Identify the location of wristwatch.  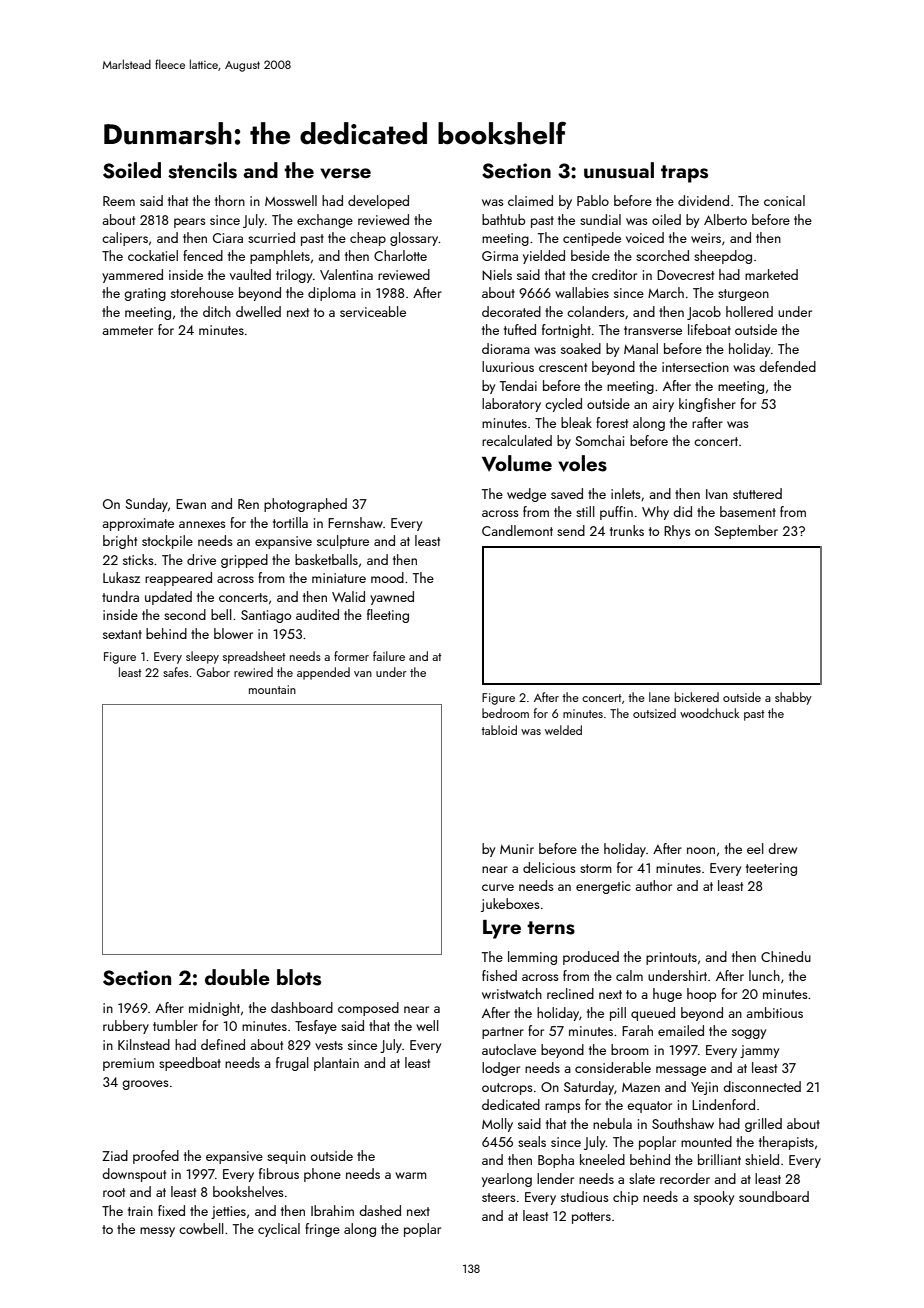
(512, 993).
